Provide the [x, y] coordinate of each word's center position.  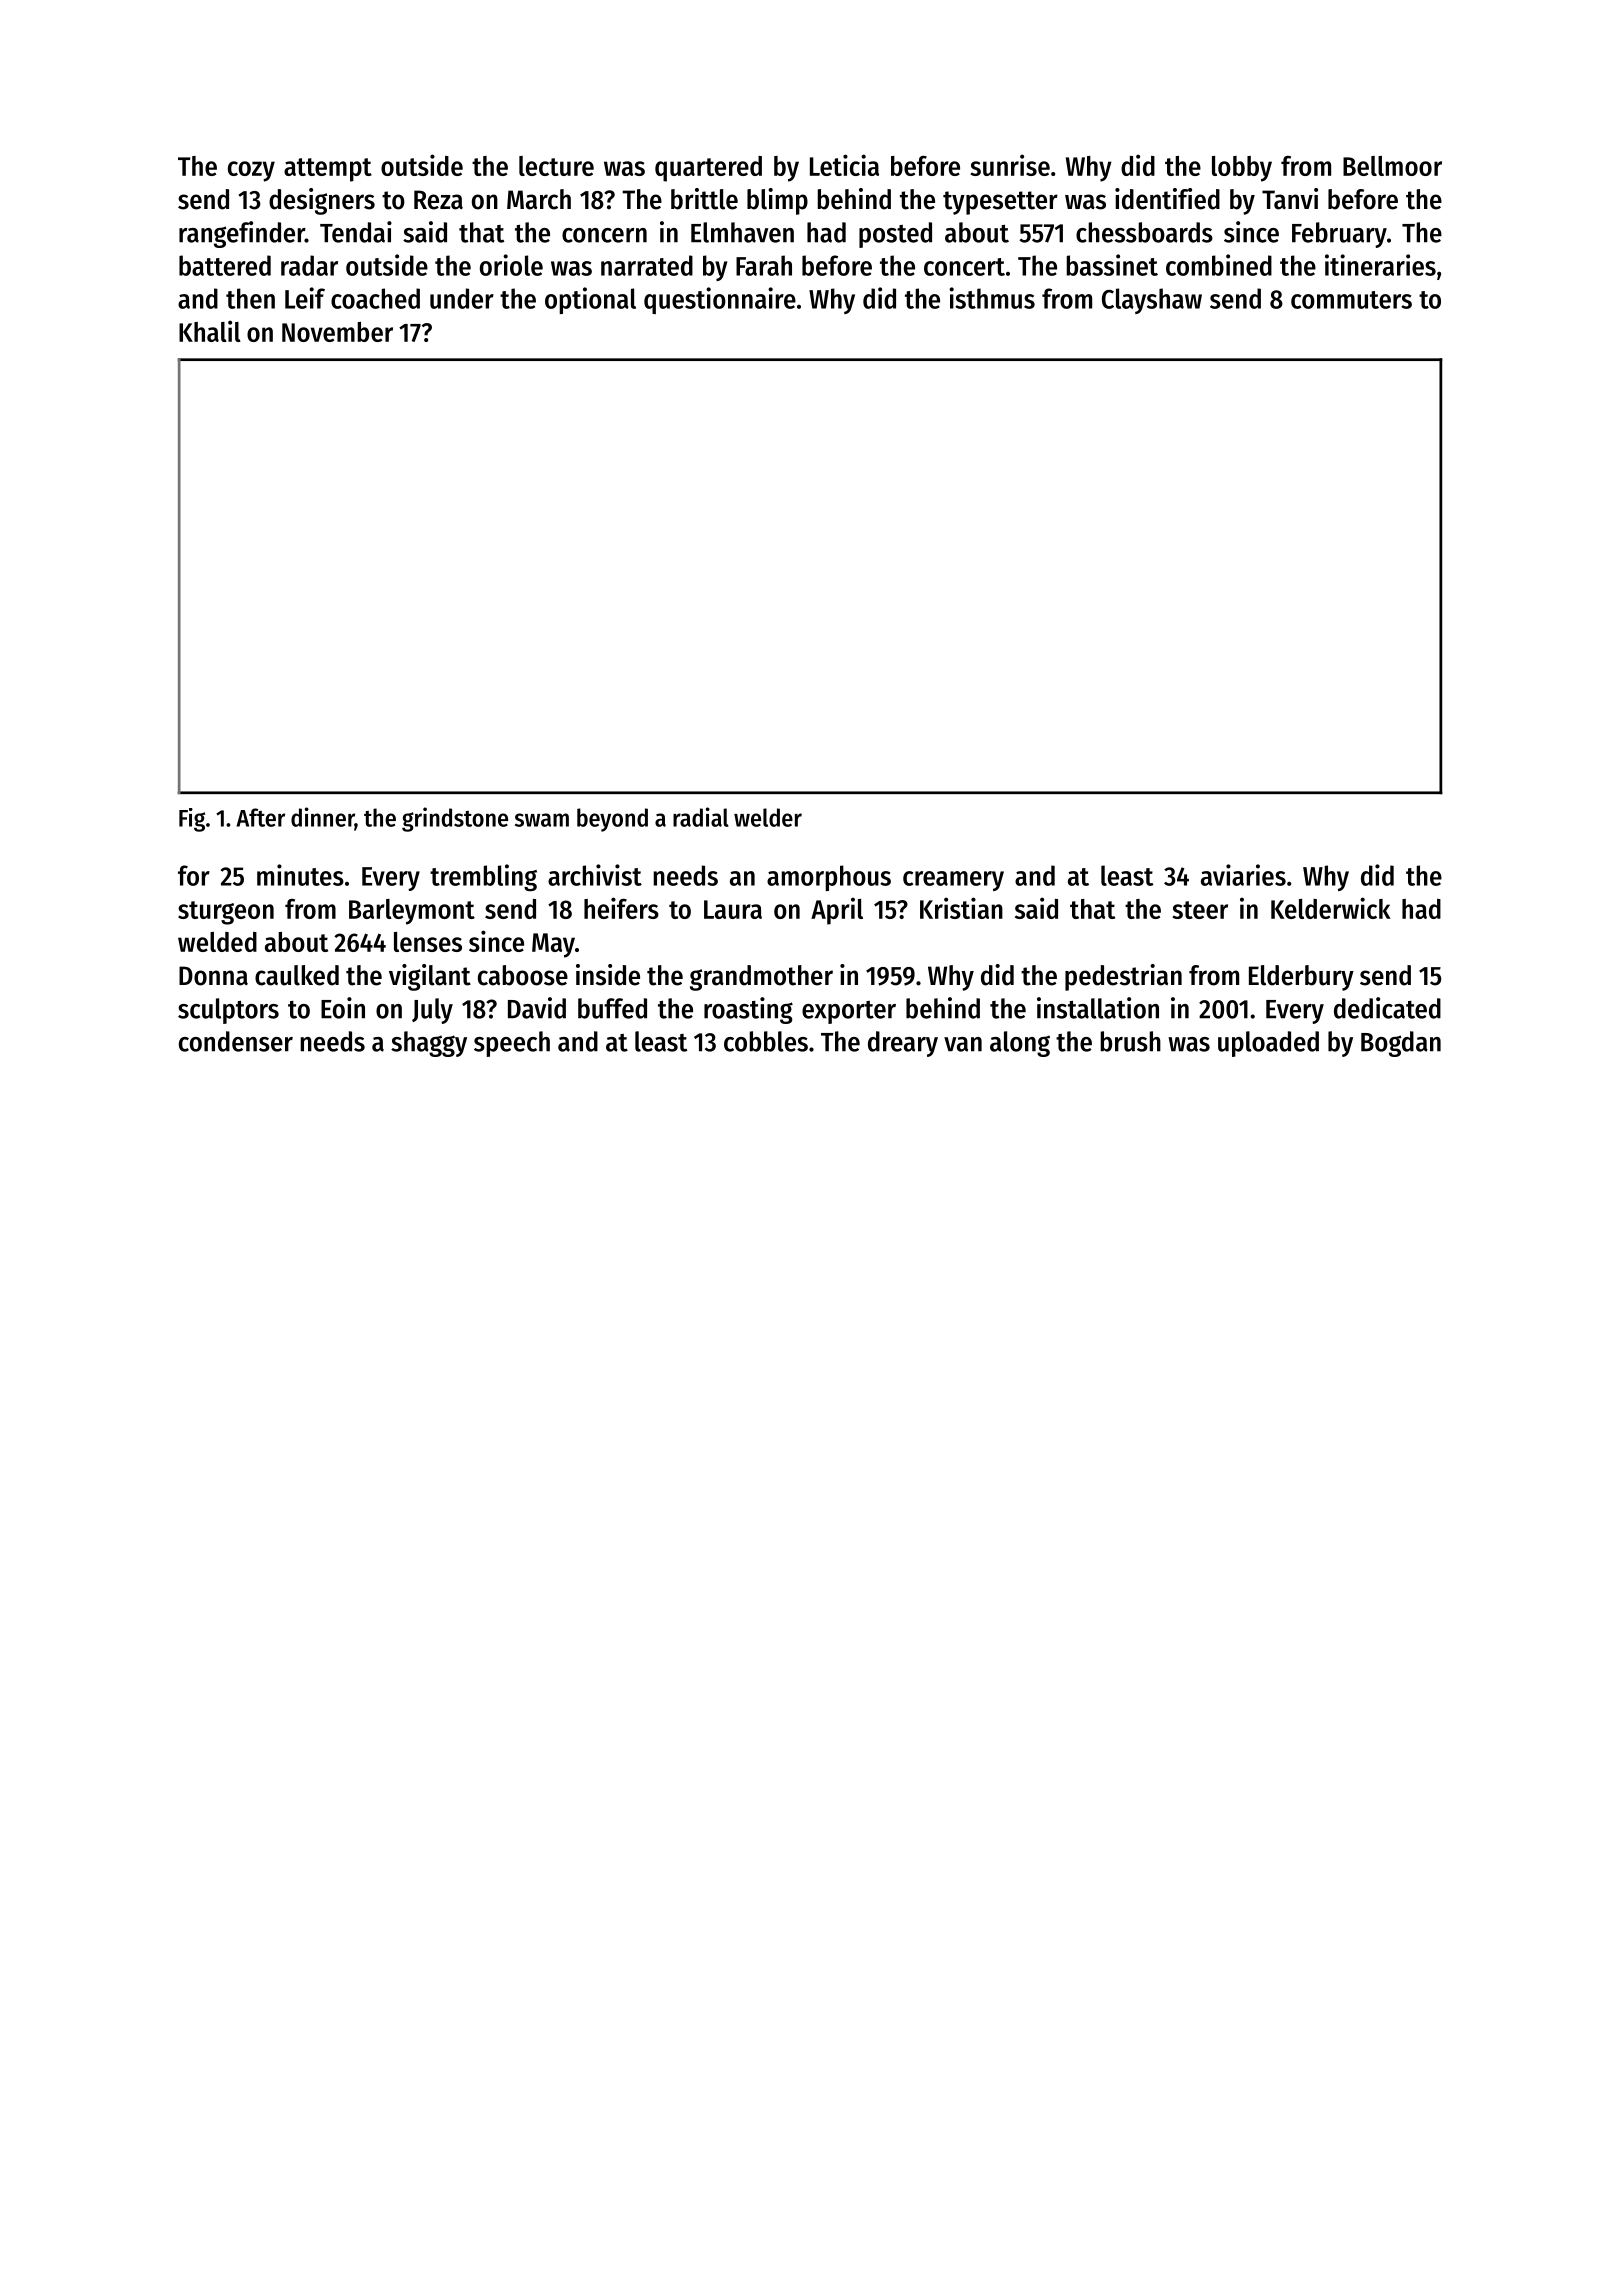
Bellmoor [1392, 166]
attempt [328, 170]
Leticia [844, 165]
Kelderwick [1331, 908]
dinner [323, 818]
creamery [953, 881]
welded [217, 942]
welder [768, 817]
